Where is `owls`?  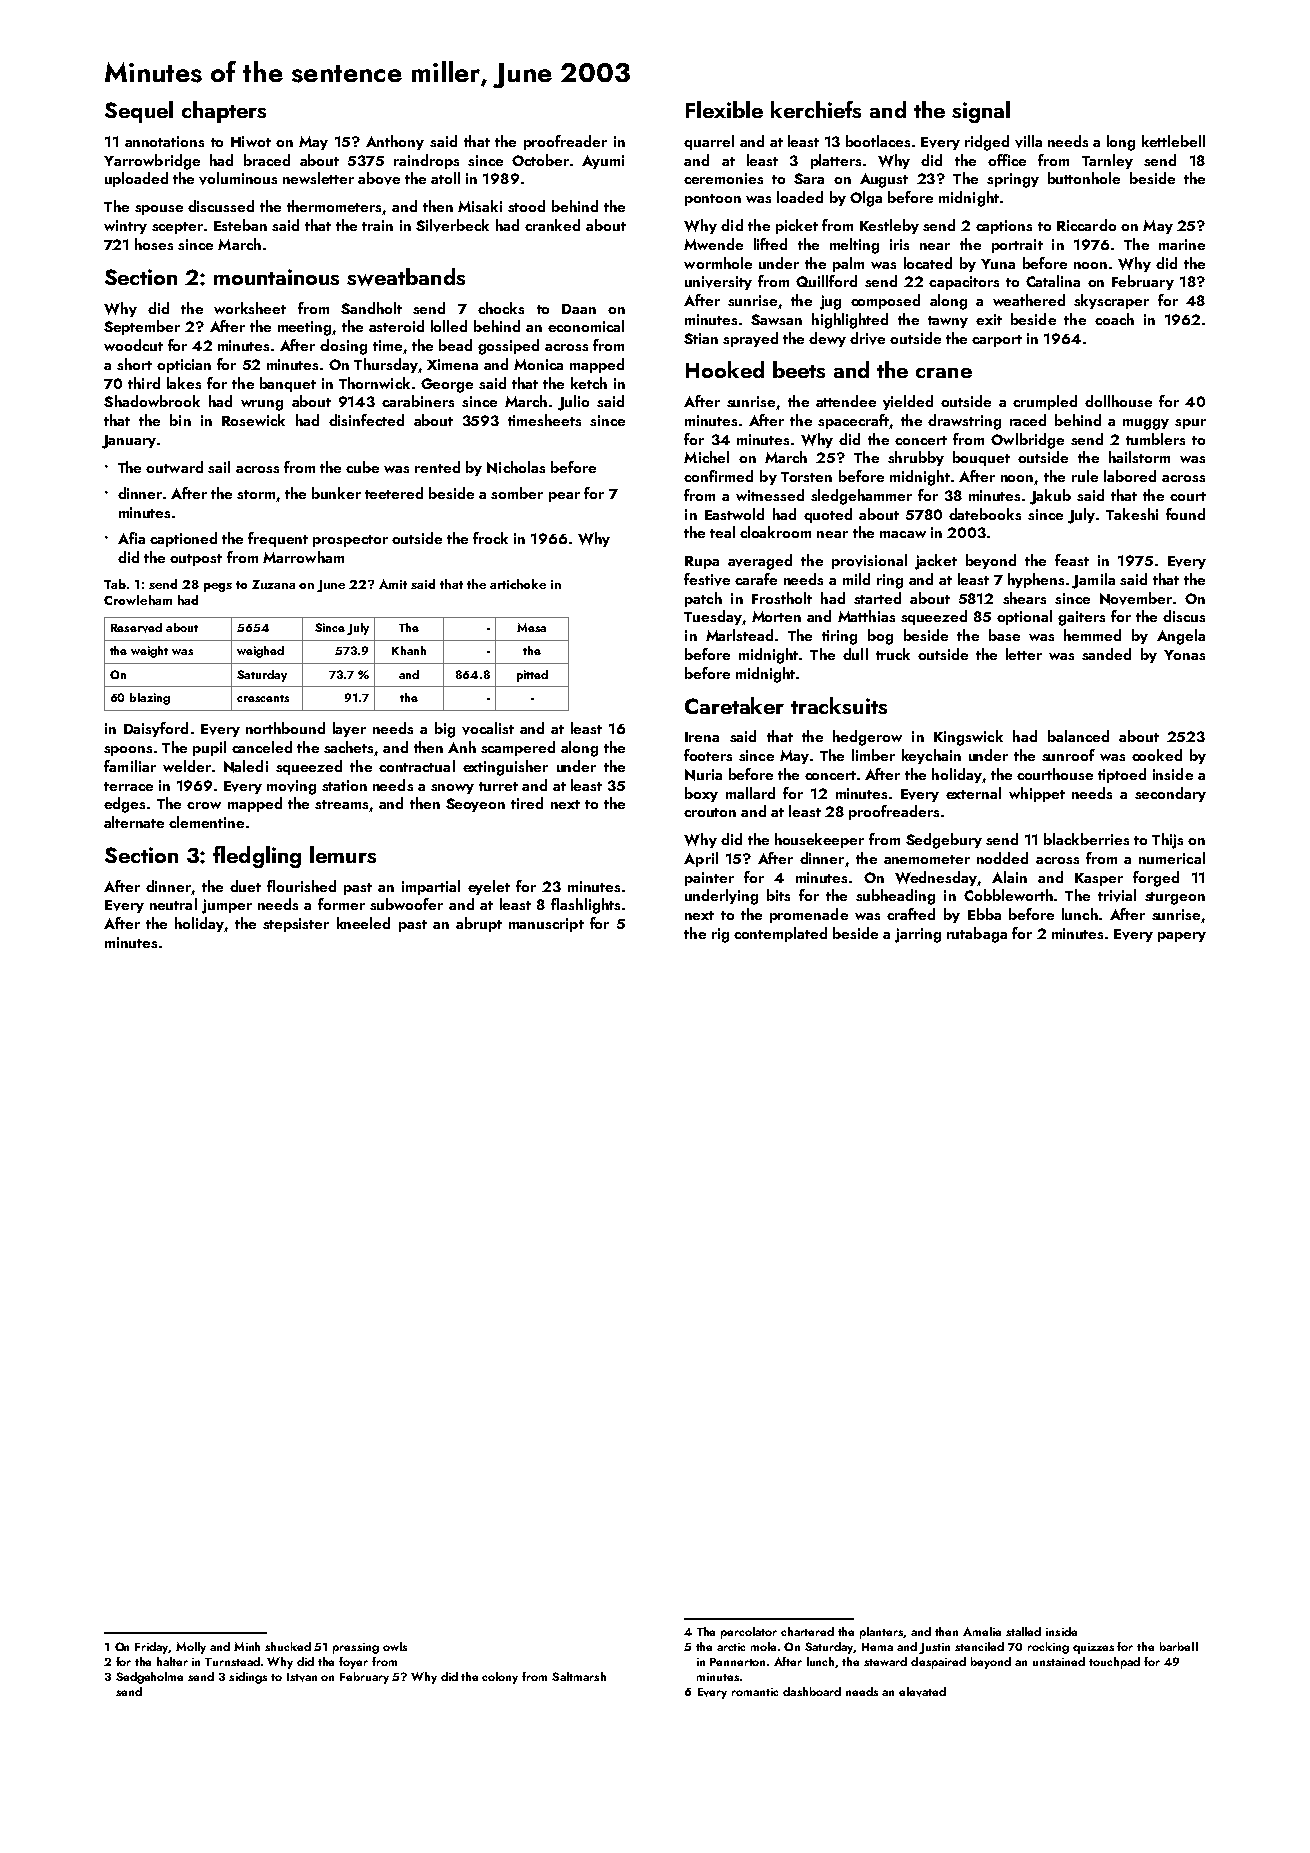
owls is located at coordinates (395, 1646).
